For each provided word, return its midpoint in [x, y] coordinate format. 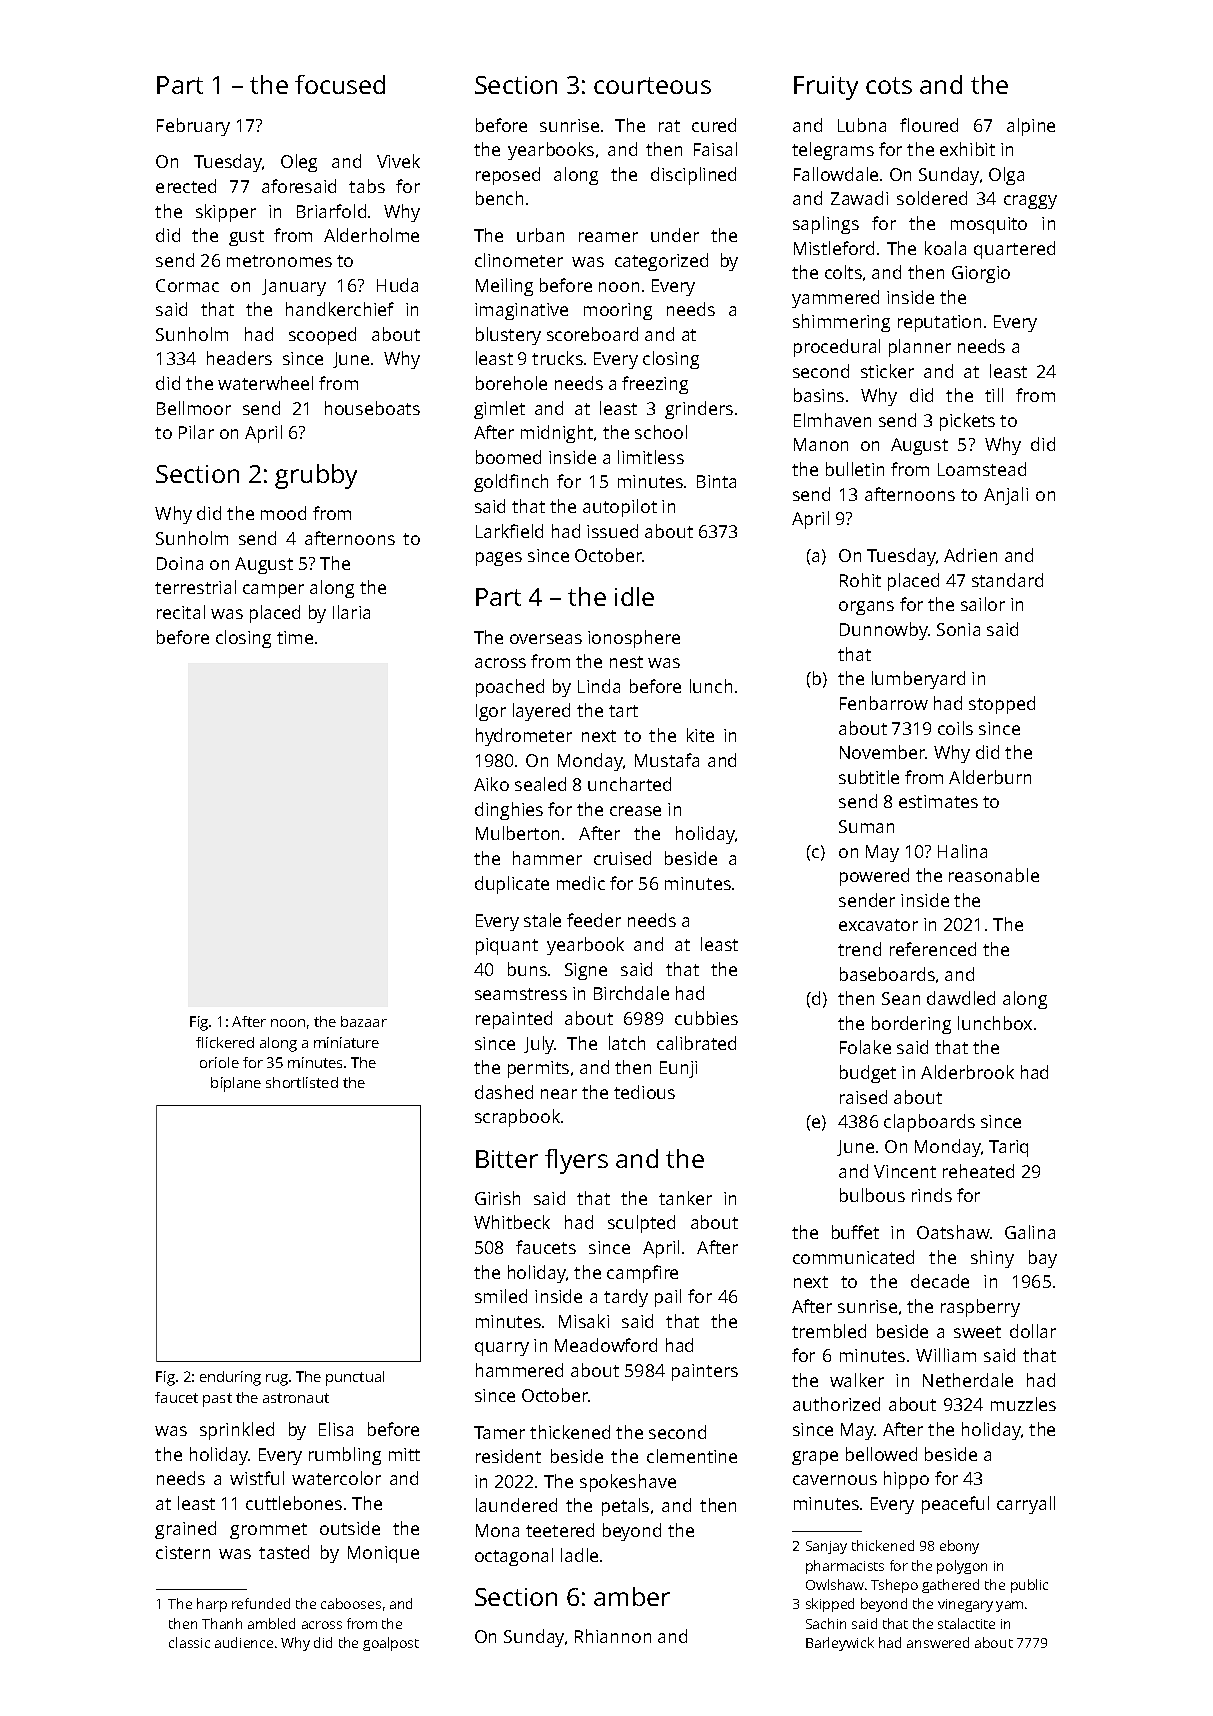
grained [185, 1530]
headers [239, 358]
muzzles [1023, 1404]
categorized [661, 262]
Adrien [970, 555]
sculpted [641, 1224]
